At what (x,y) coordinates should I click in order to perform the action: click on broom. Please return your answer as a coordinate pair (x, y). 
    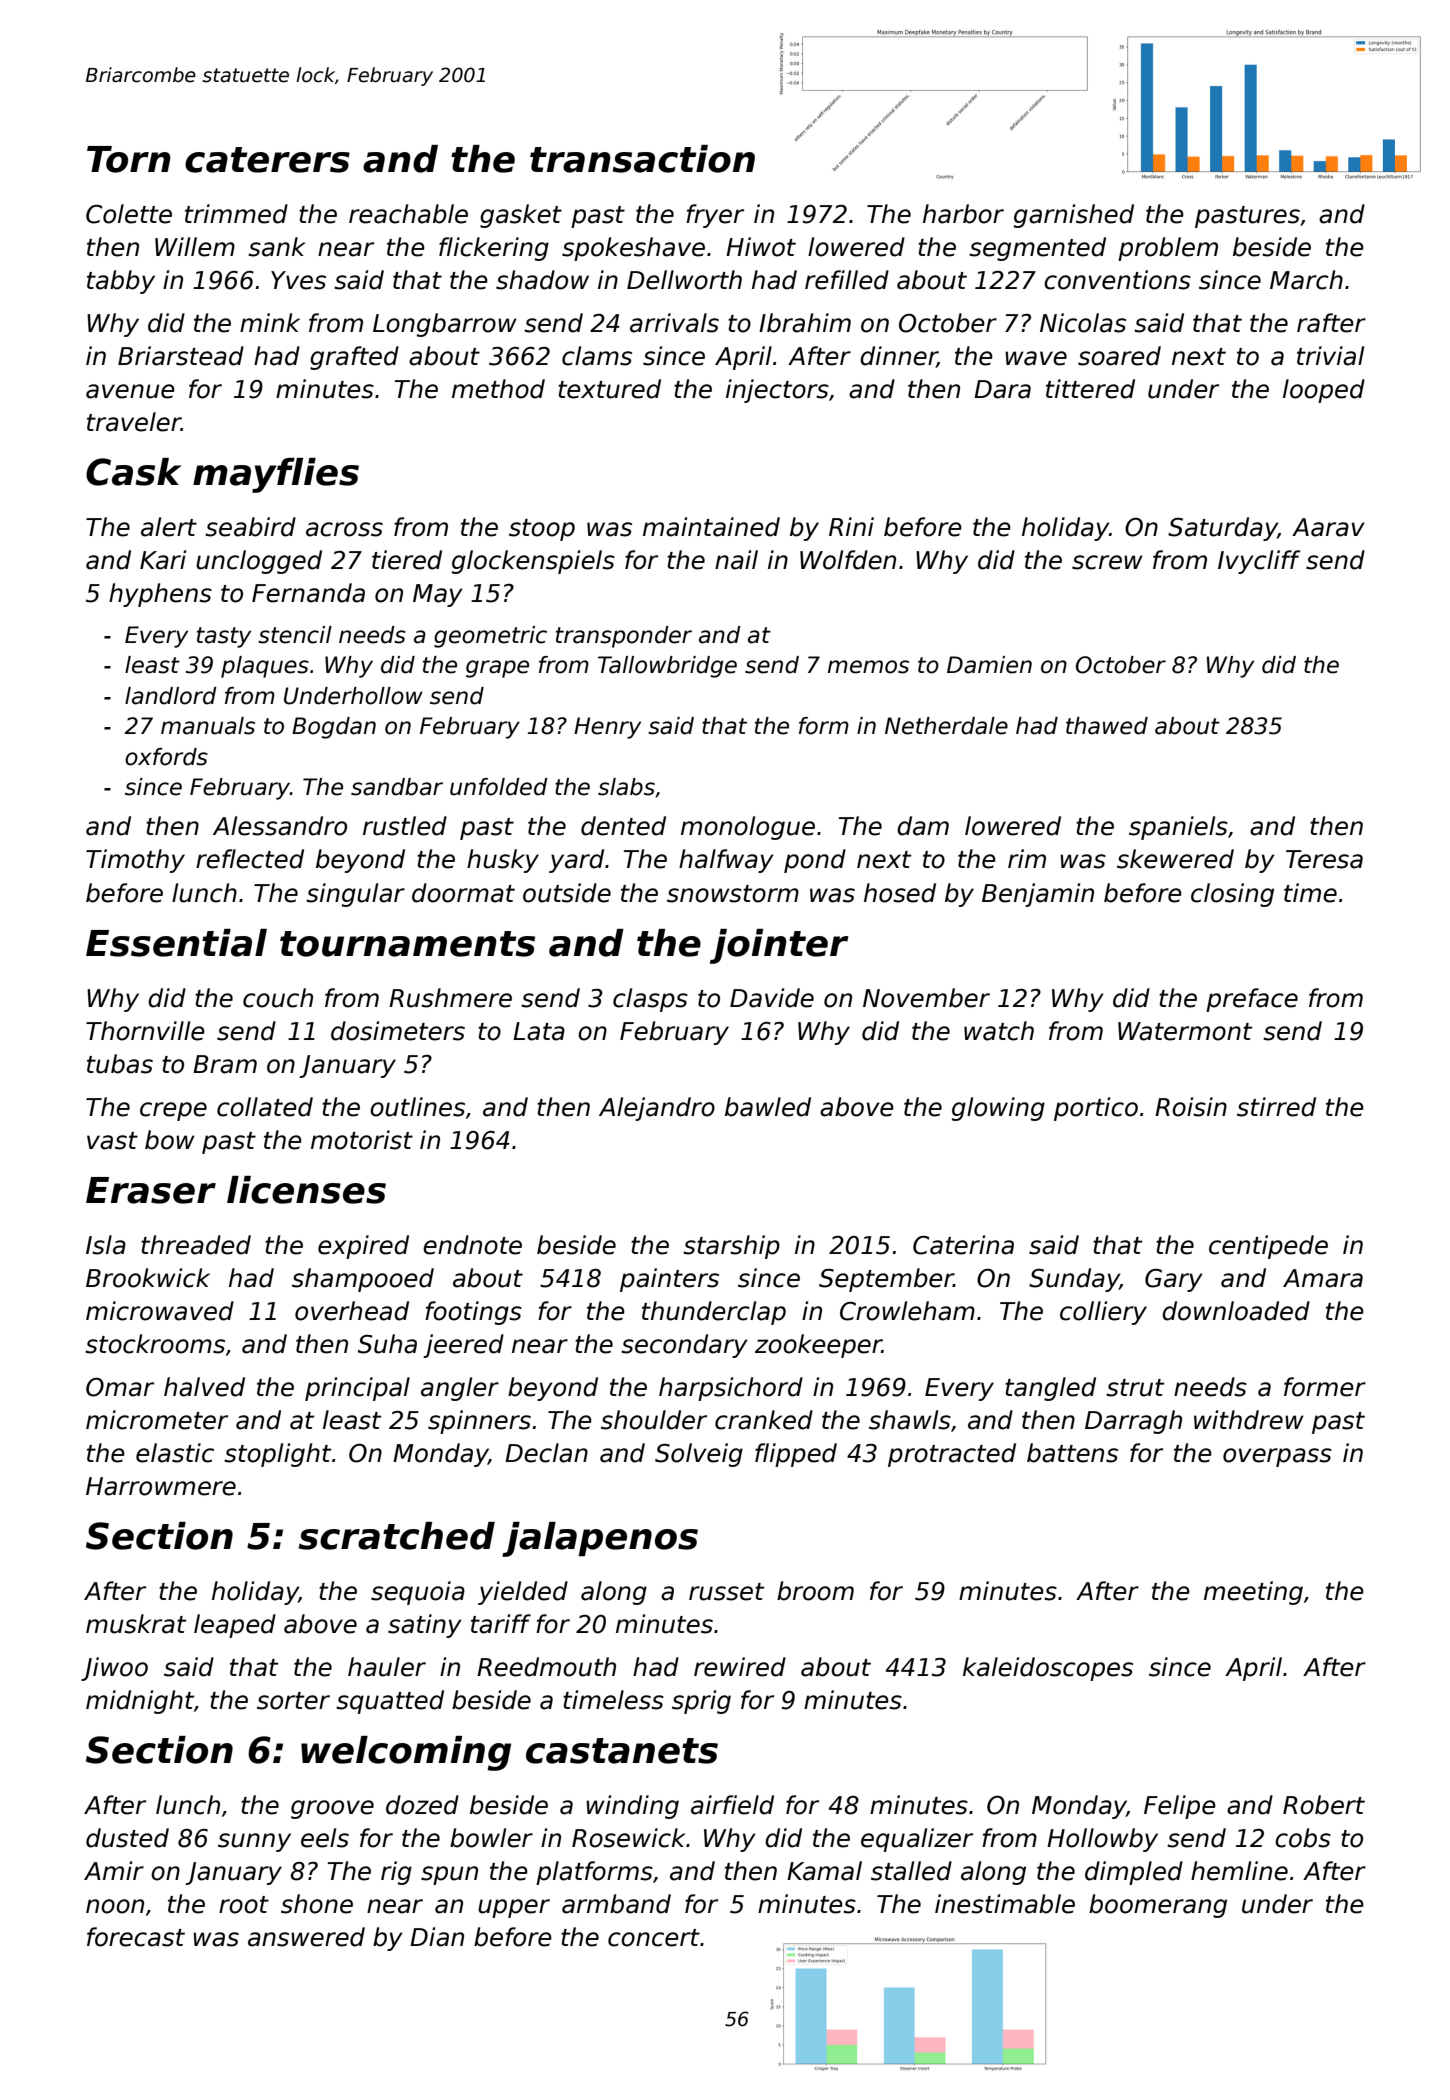
    Looking at the image, I should click on (815, 1591).
